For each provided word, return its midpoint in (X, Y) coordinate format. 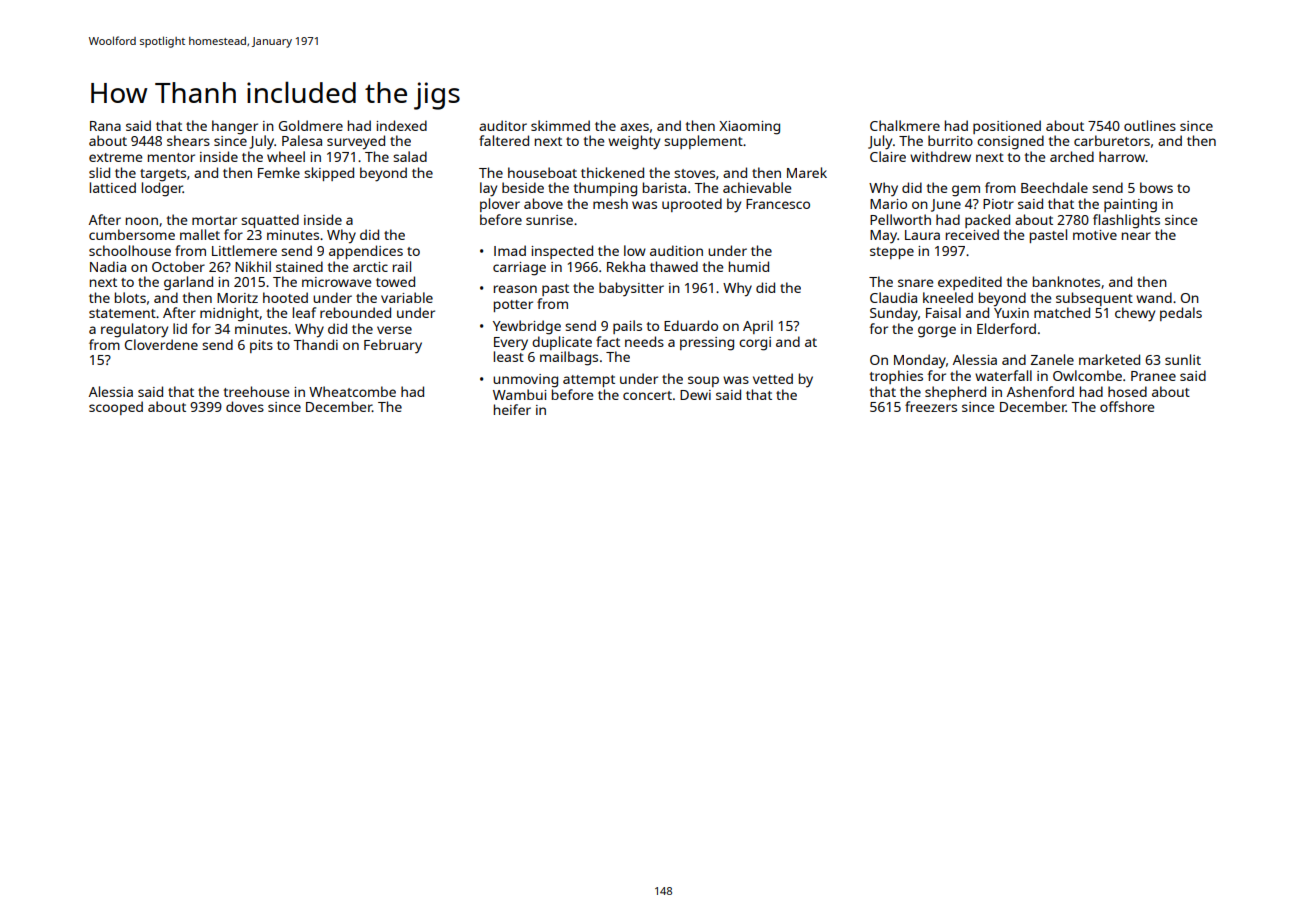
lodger (162, 189)
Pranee (1153, 376)
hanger (235, 127)
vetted (773, 378)
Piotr (998, 204)
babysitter (631, 289)
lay (488, 189)
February (393, 346)
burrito (950, 140)
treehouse (256, 391)
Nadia (108, 266)
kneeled (948, 297)
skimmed (560, 125)
